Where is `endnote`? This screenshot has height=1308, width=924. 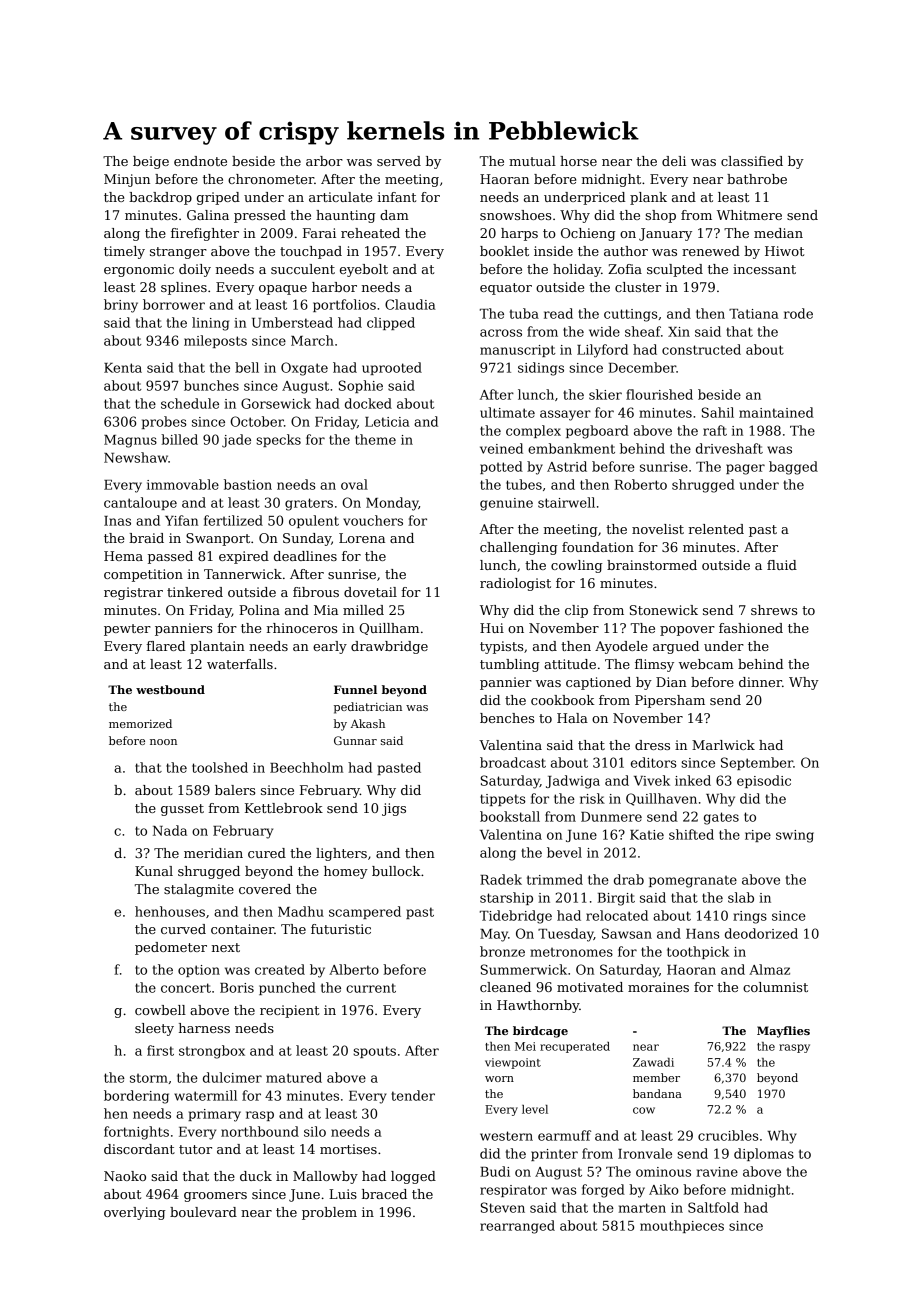
endnote is located at coordinates (200, 161).
